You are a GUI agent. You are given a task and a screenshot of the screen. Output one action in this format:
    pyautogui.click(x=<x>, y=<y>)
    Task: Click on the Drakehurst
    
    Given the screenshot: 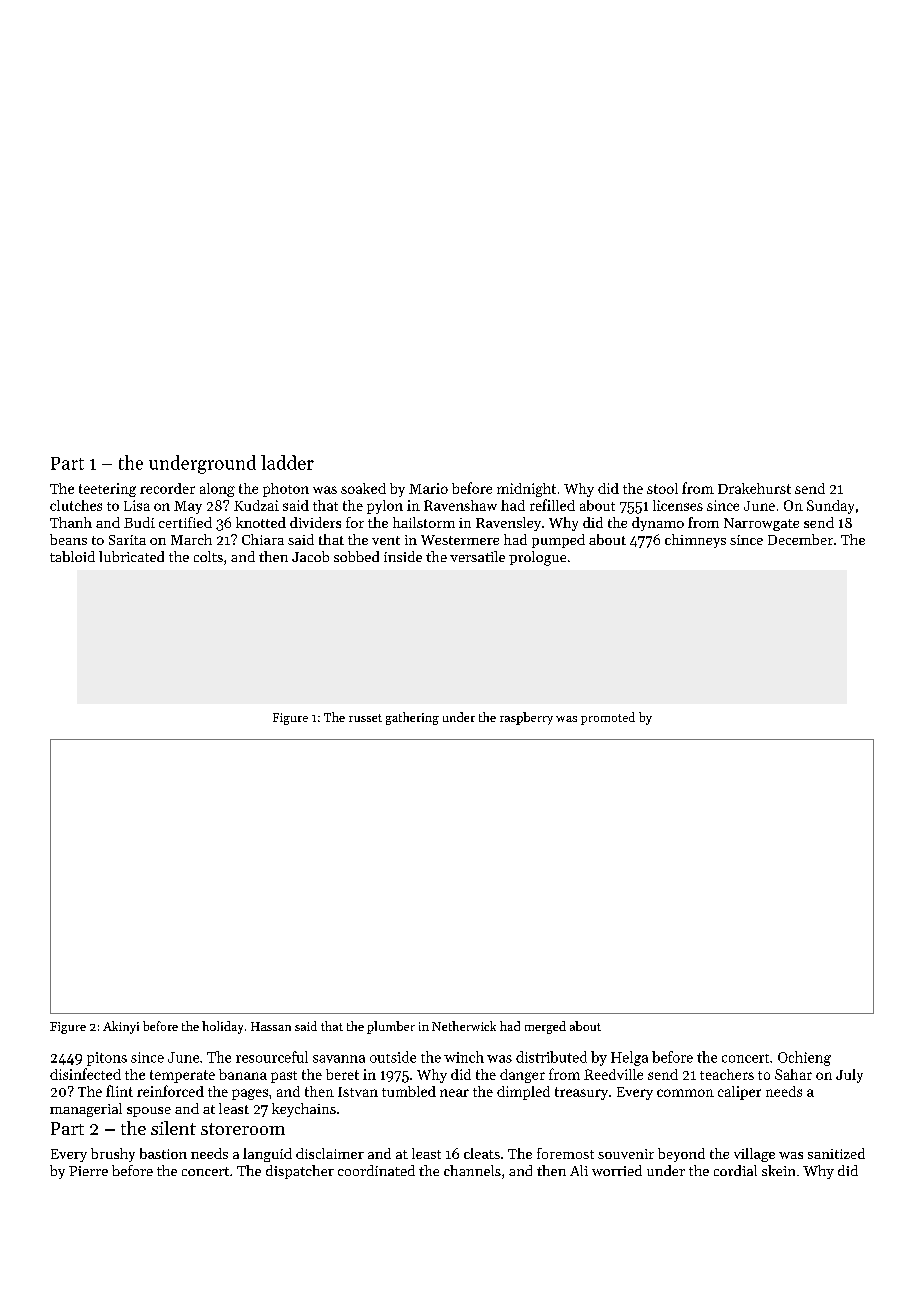 What is the action you would take?
    pyautogui.click(x=754, y=488)
